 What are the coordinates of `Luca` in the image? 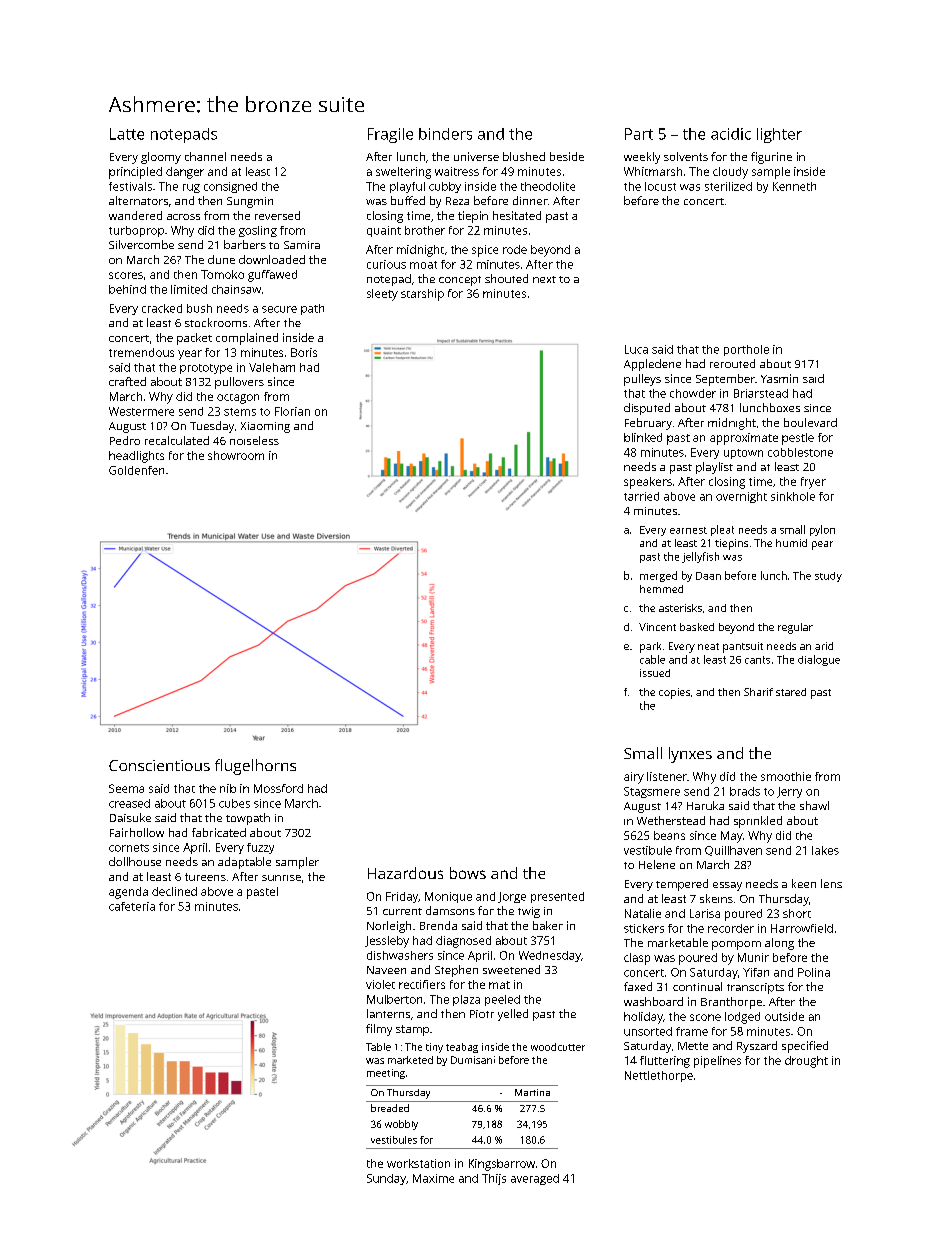 It's located at (636, 349).
